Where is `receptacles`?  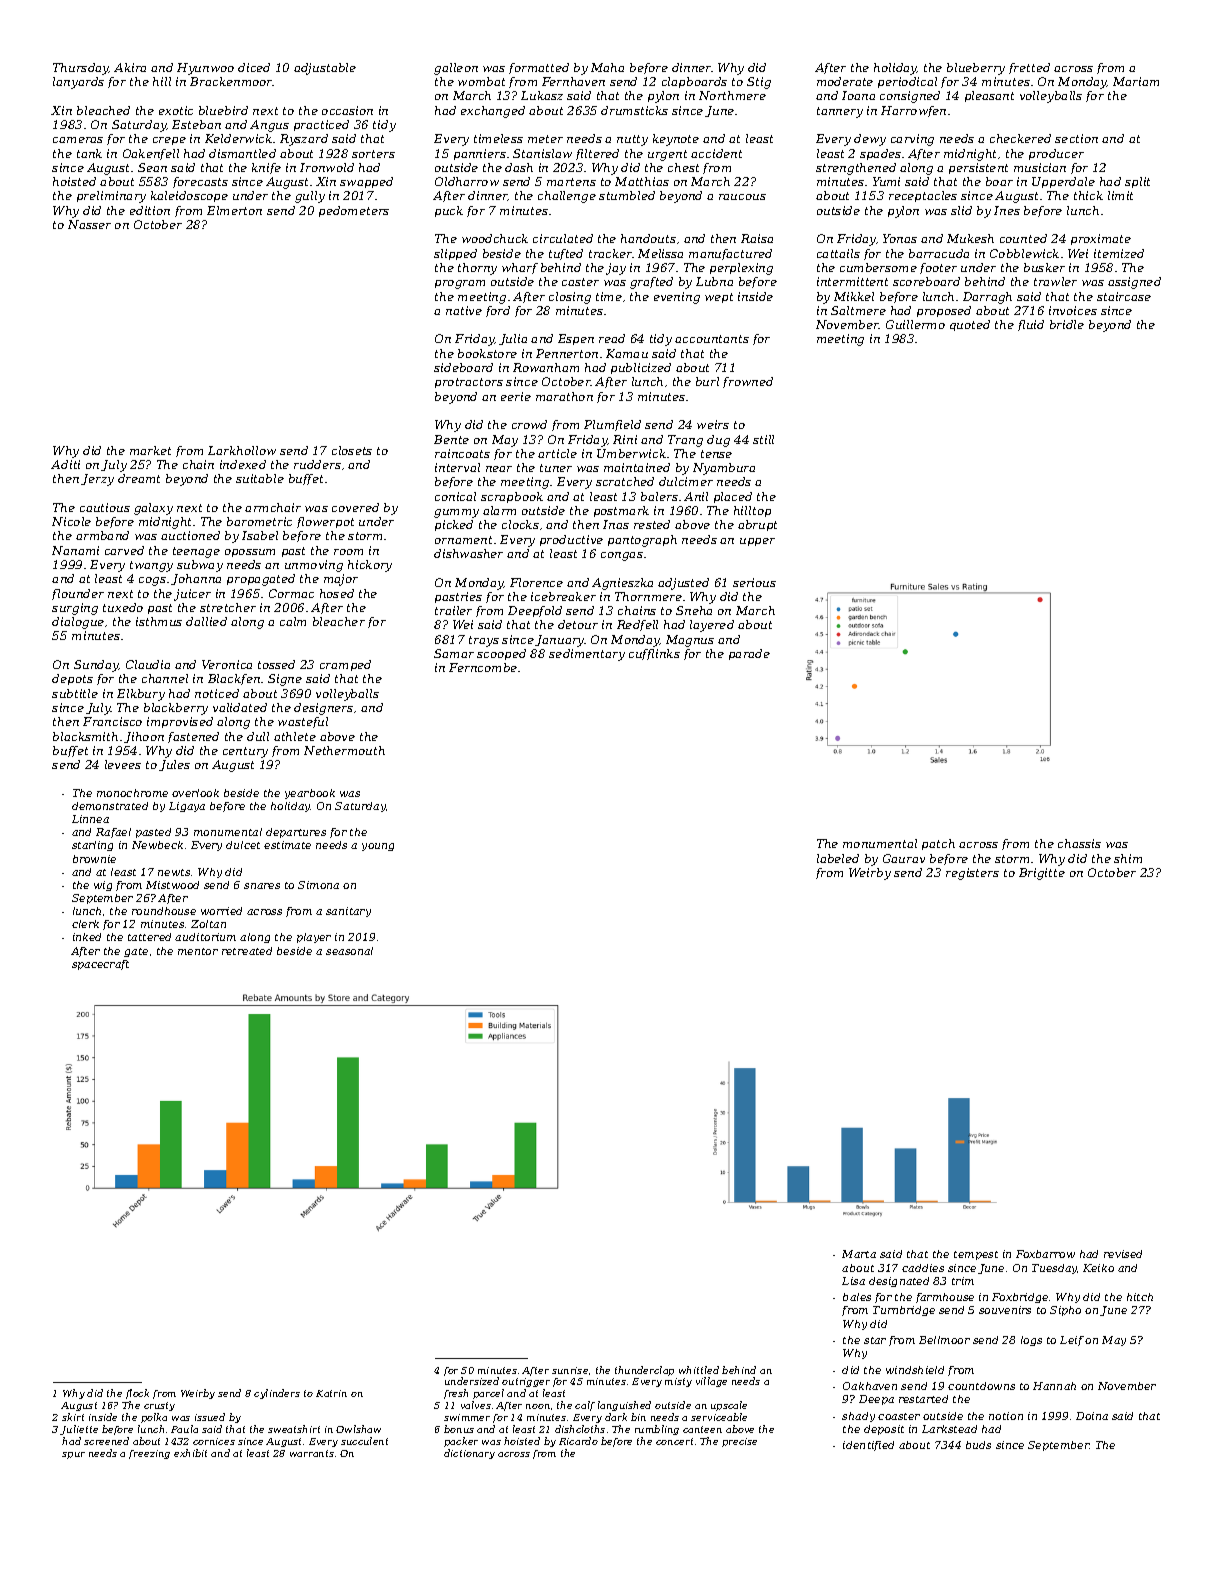 receptacles is located at coordinates (923, 196).
